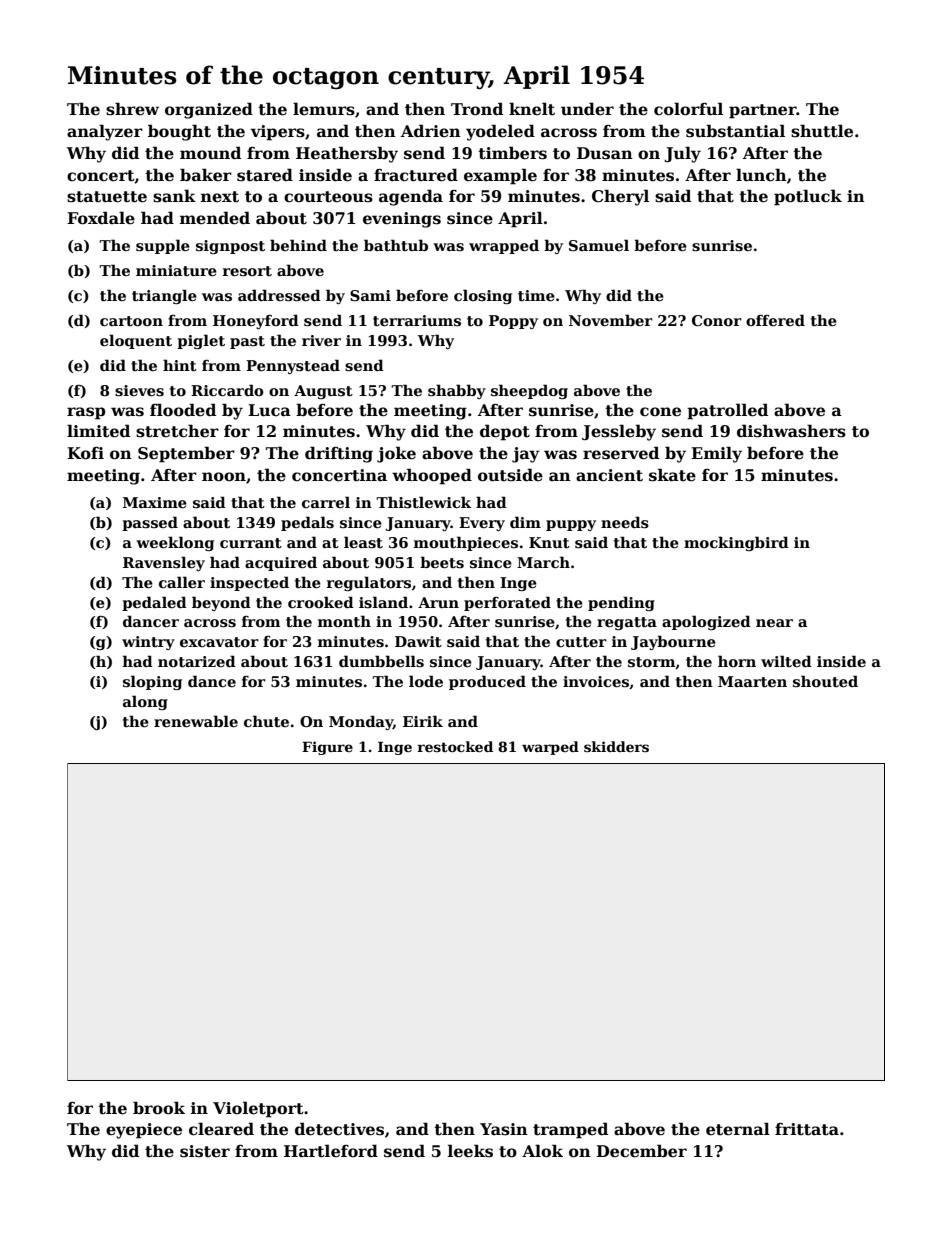 The image size is (952, 1233). Describe the element at coordinates (196, 721) in the image. I see `renewable` at that location.
